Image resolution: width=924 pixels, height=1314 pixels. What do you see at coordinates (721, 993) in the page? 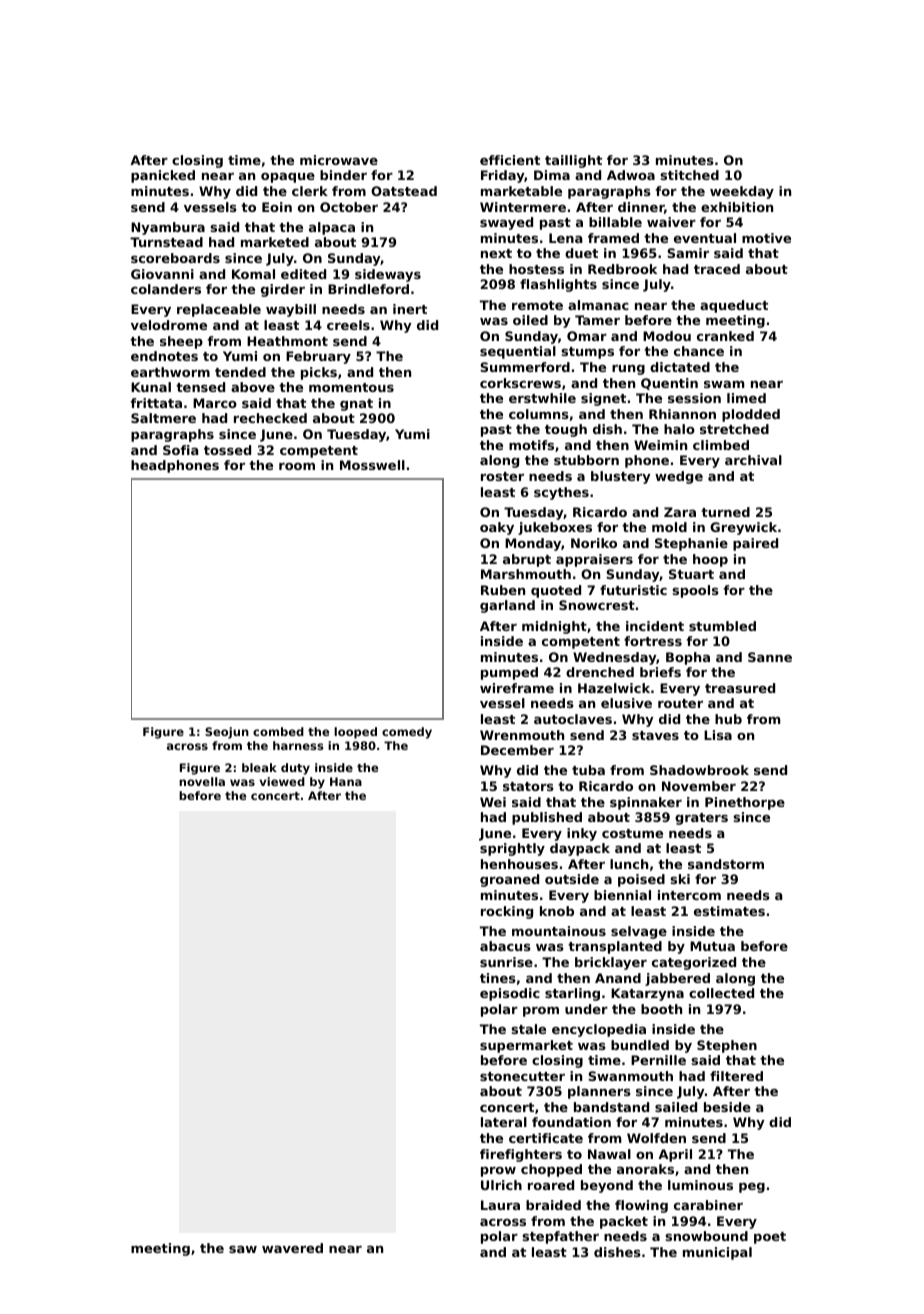
I see `collected` at bounding box center [721, 993].
